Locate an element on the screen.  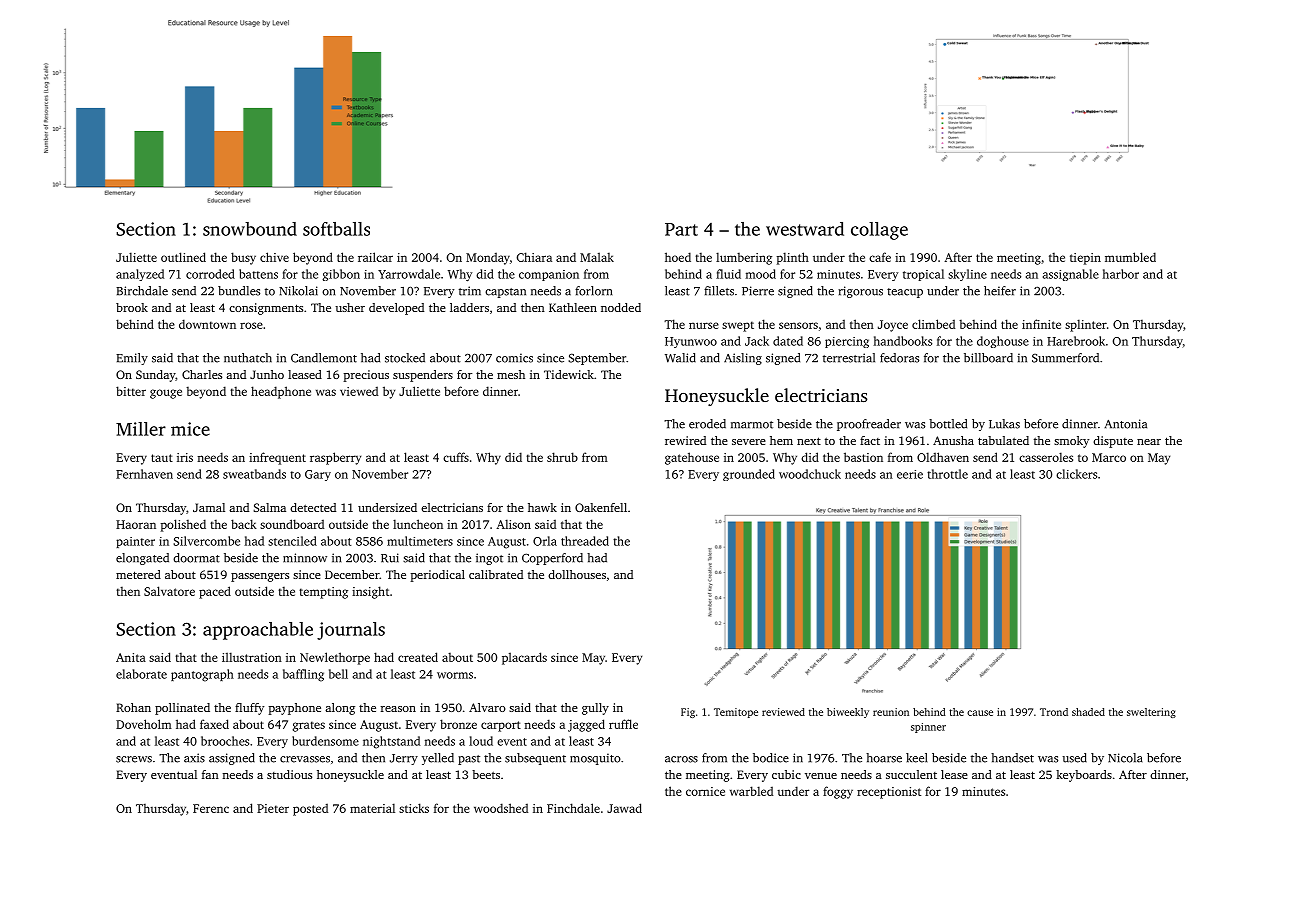
gouge is located at coordinates (166, 394).
